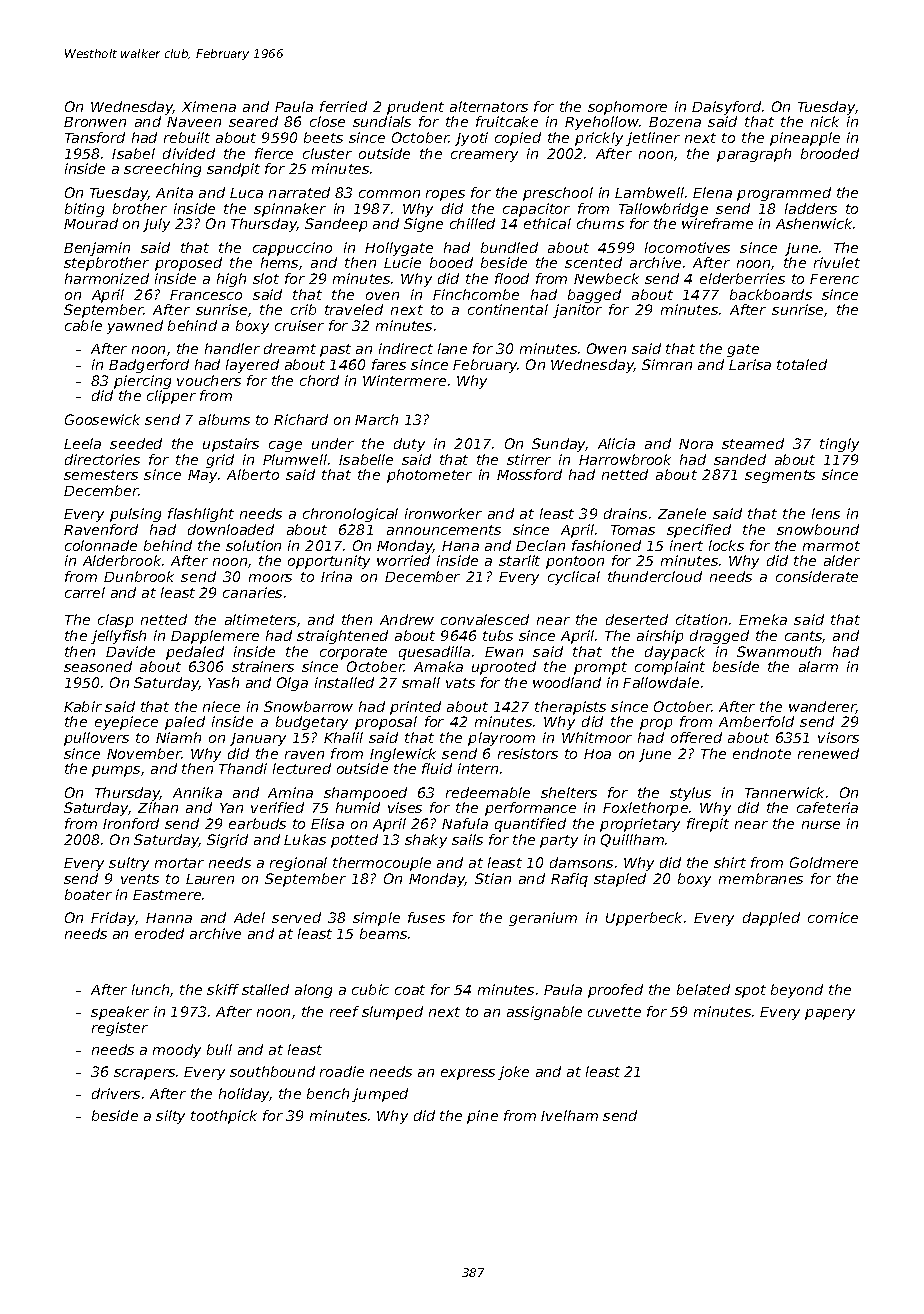 This screenshot has height=1314, width=924. Describe the element at coordinates (513, 1073) in the screenshot. I see `joke` at that location.
